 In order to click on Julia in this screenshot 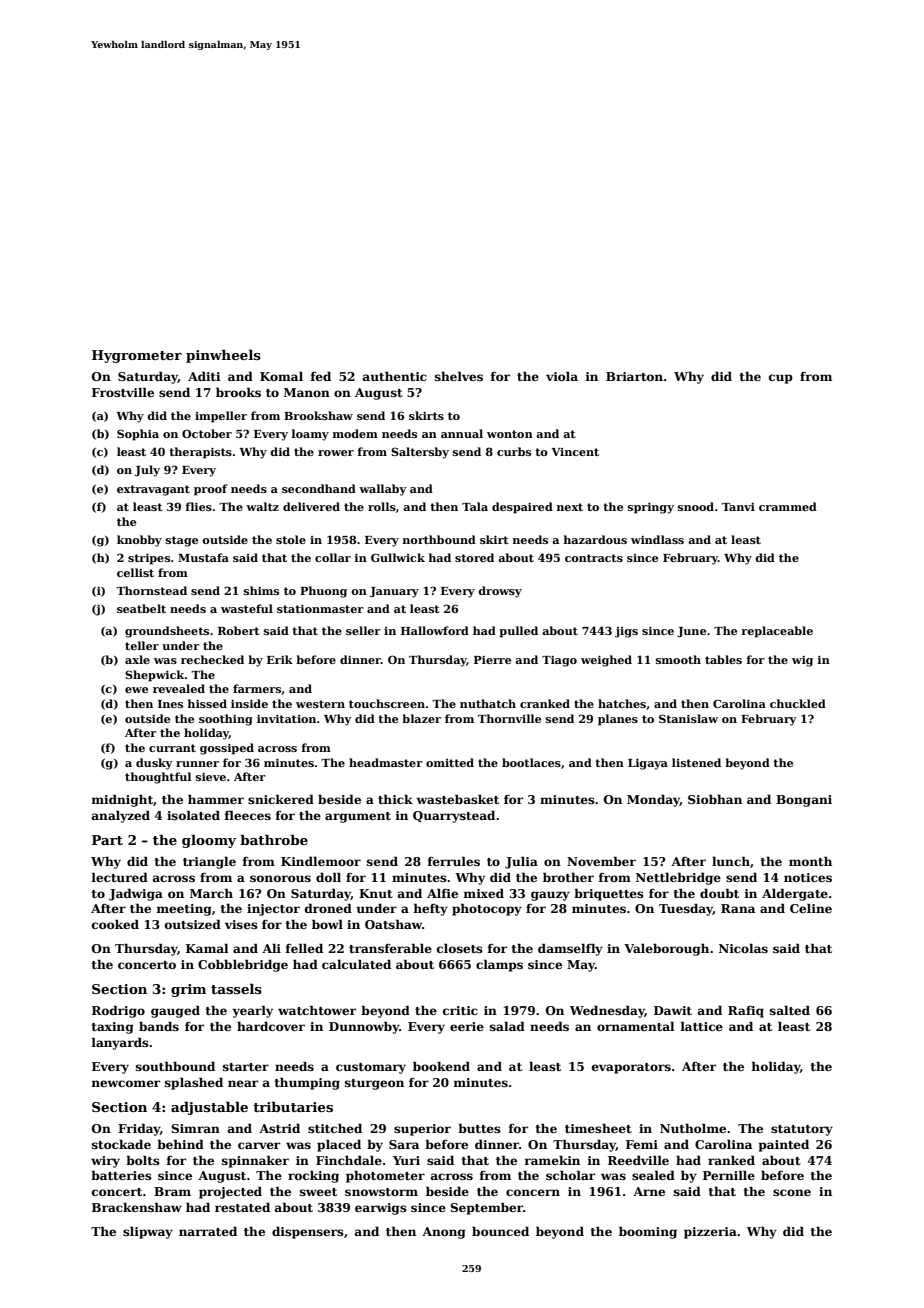, I will do `click(521, 862)`.
